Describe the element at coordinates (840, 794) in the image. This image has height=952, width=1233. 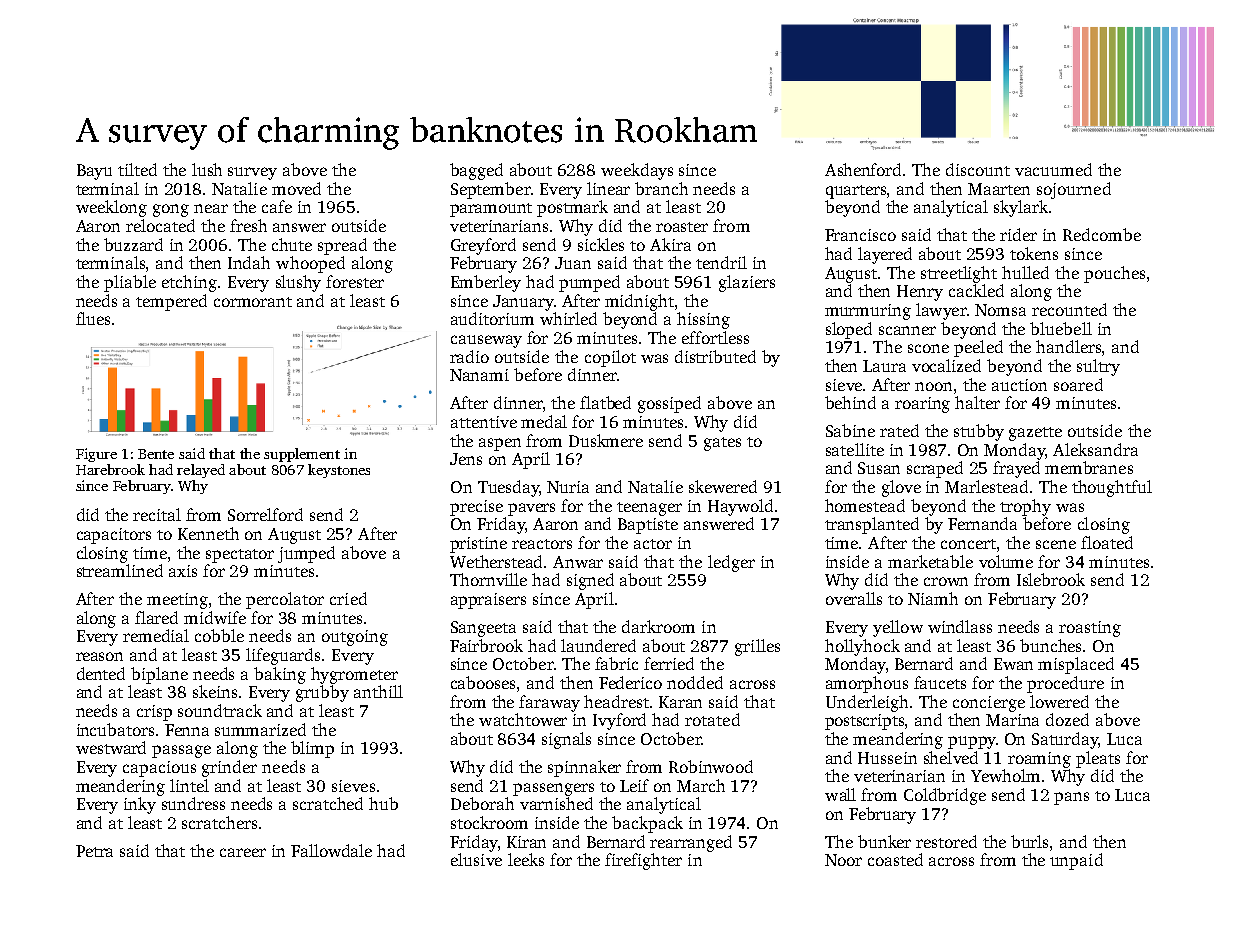
I see `wall` at that location.
